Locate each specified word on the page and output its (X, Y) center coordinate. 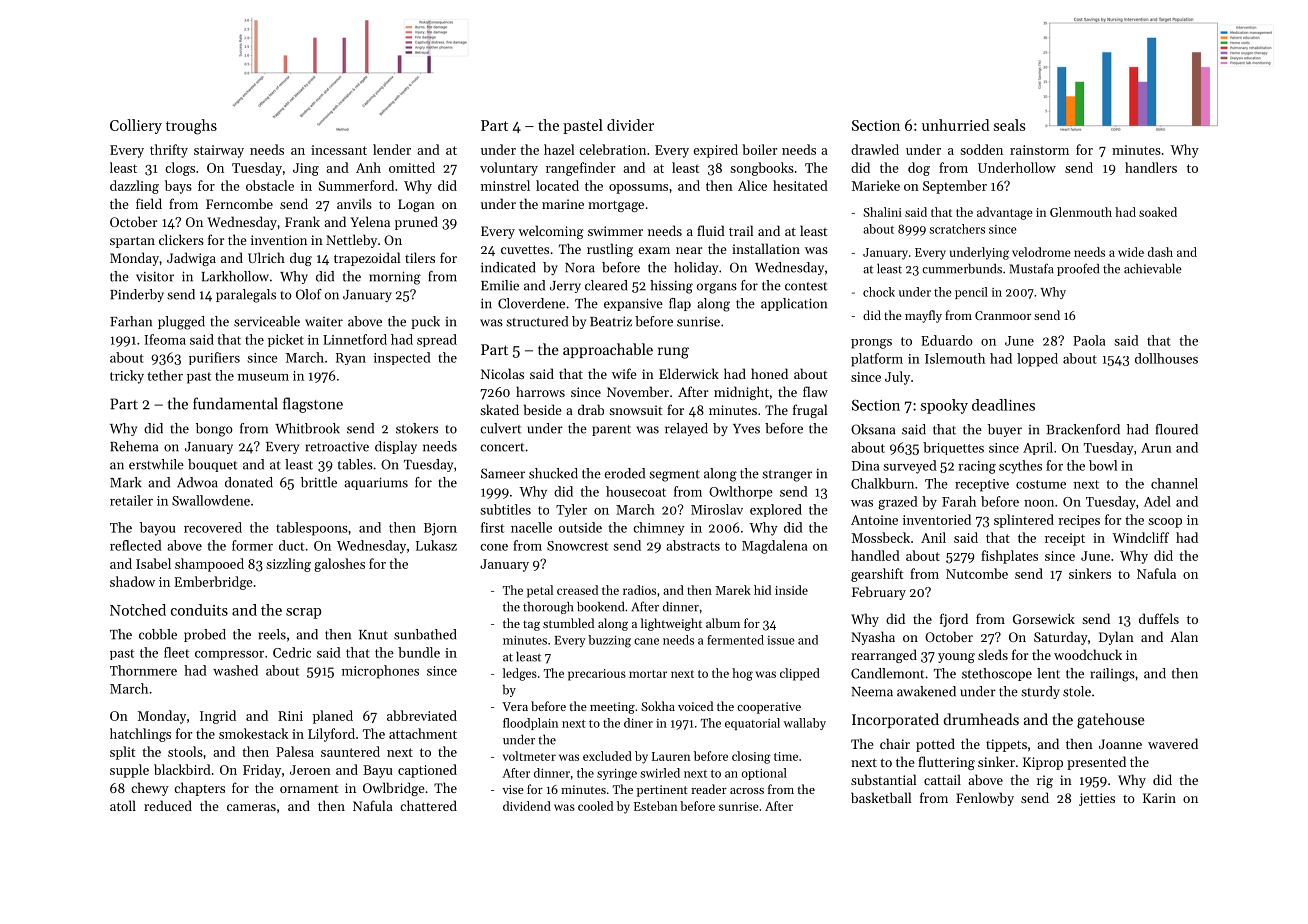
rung (673, 353)
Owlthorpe (741, 492)
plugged (181, 323)
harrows (540, 391)
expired (715, 151)
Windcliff (1140, 537)
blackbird (182, 769)
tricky (127, 377)
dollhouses (1166, 358)
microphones (380, 672)
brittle (319, 482)
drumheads (981, 719)
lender (392, 149)
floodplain (530, 724)
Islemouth (955, 358)
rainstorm (1039, 150)
